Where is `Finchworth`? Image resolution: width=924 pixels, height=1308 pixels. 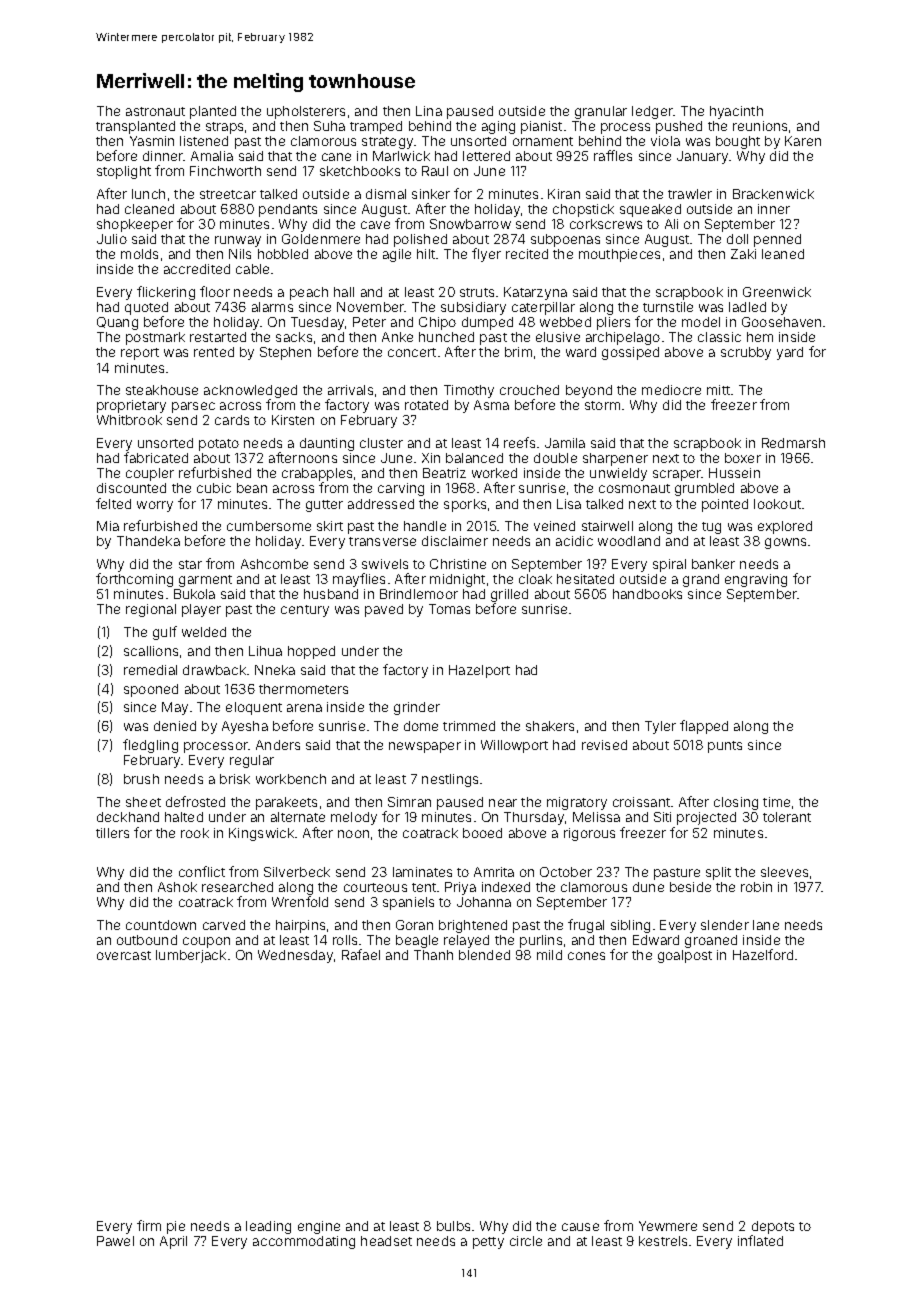 Finchworth is located at coordinates (225, 171).
